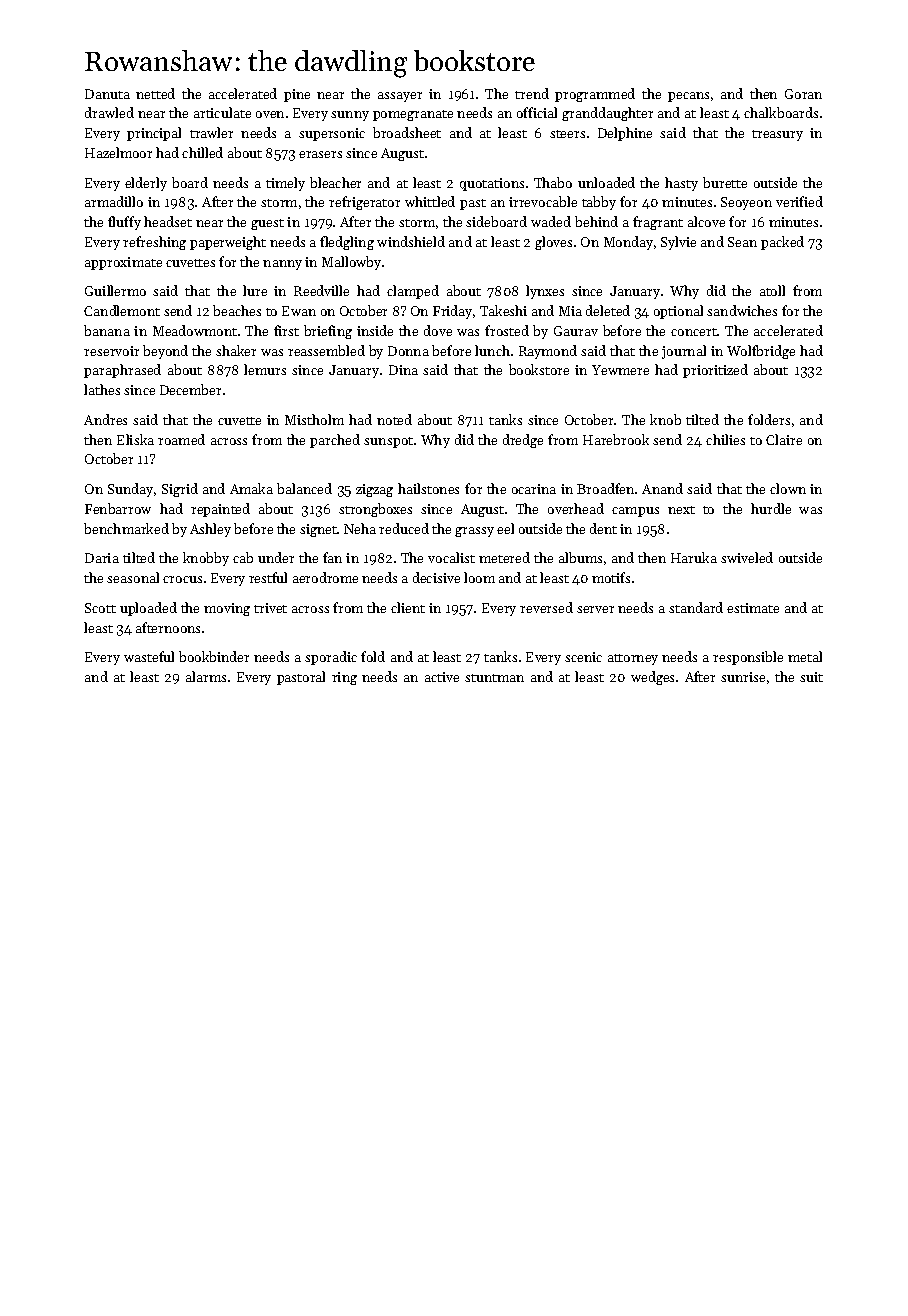  What do you see at coordinates (811, 677) in the document?
I see `suit` at bounding box center [811, 677].
